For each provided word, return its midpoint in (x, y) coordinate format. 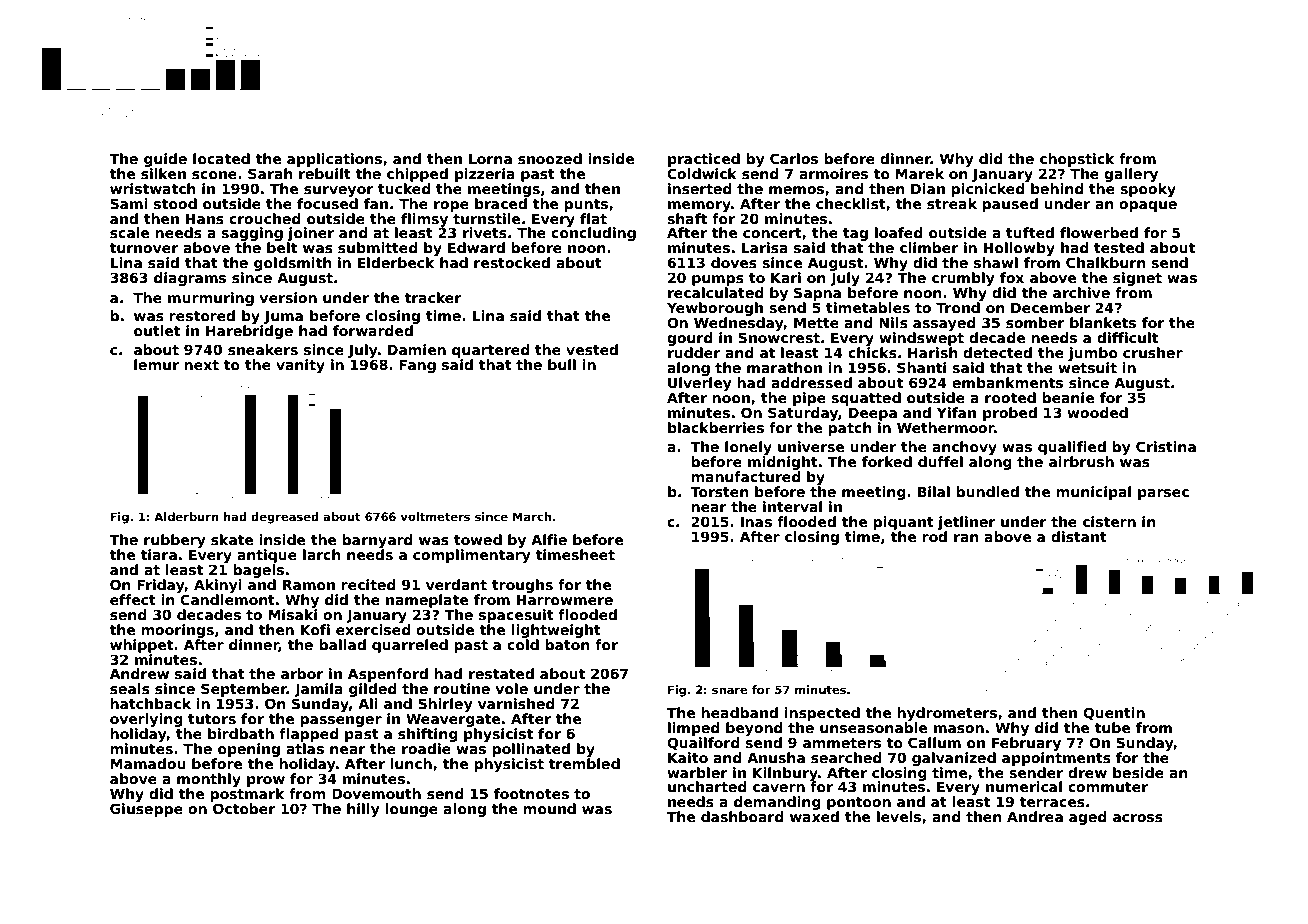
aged (1088, 818)
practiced (704, 160)
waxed (814, 816)
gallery (1131, 175)
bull (562, 364)
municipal (1093, 493)
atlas (305, 748)
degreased (285, 518)
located (221, 158)
